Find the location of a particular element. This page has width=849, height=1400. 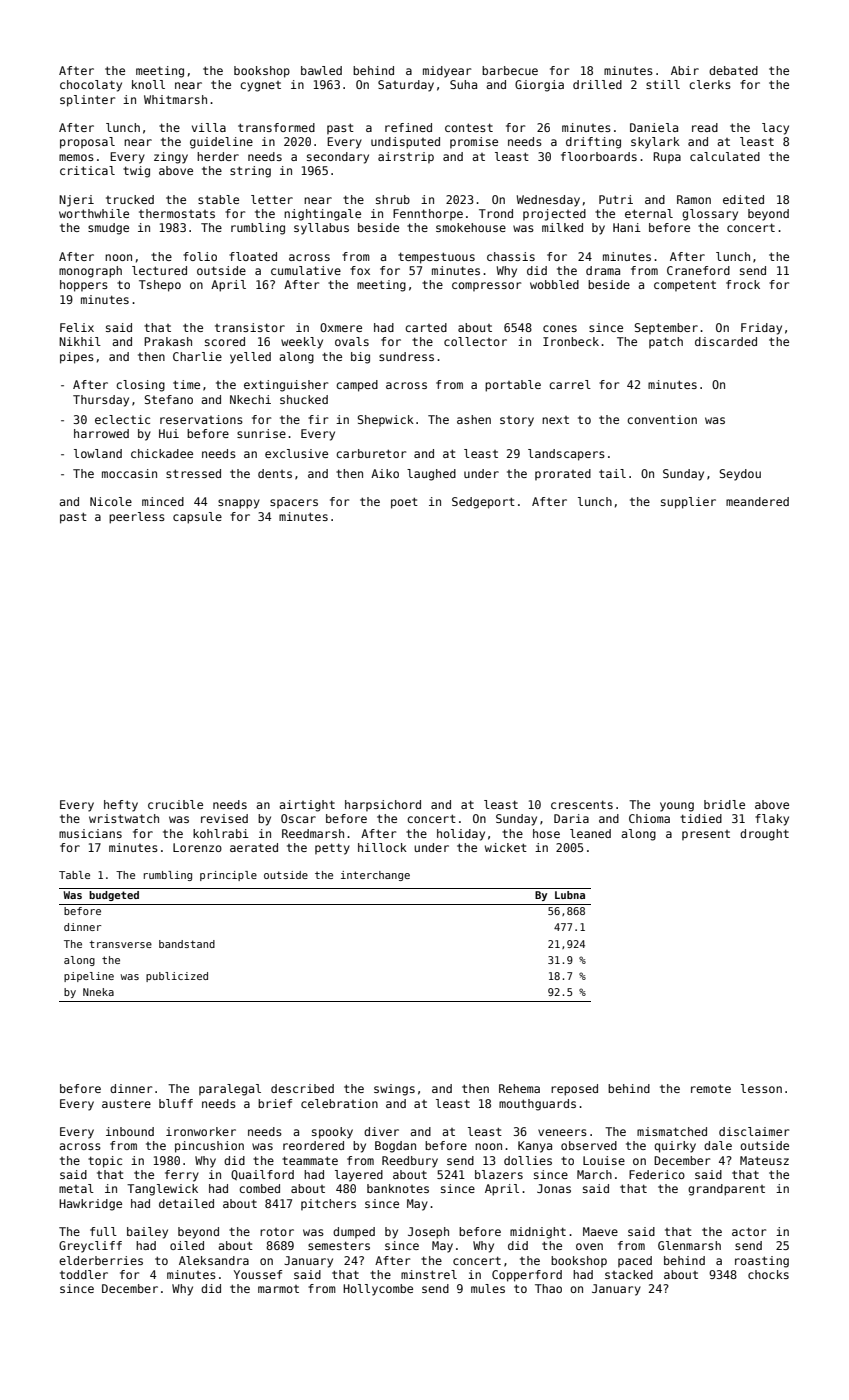

secondary is located at coordinates (338, 158).
